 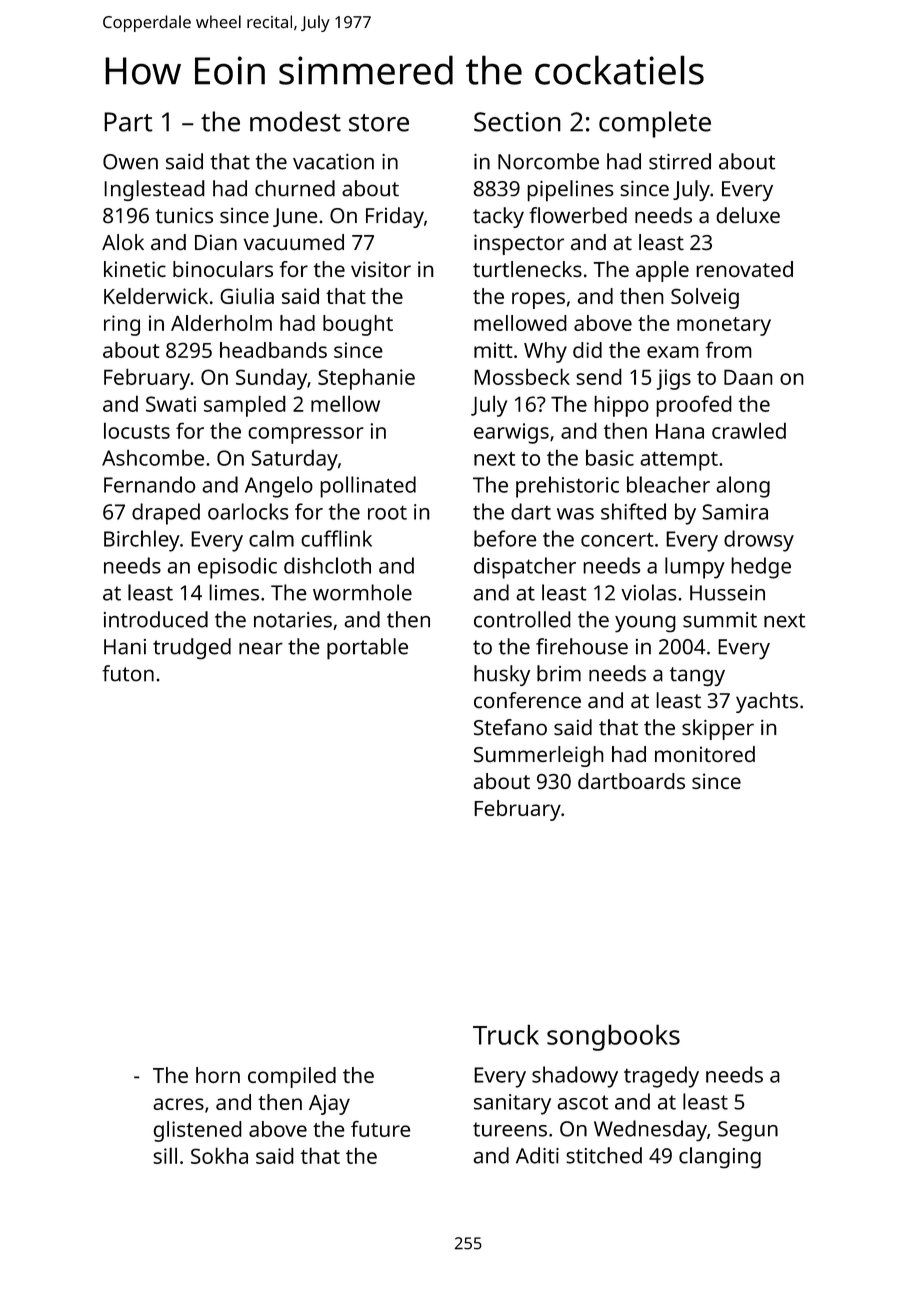 What do you see at coordinates (197, 1131) in the screenshot?
I see `glistened` at bounding box center [197, 1131].
